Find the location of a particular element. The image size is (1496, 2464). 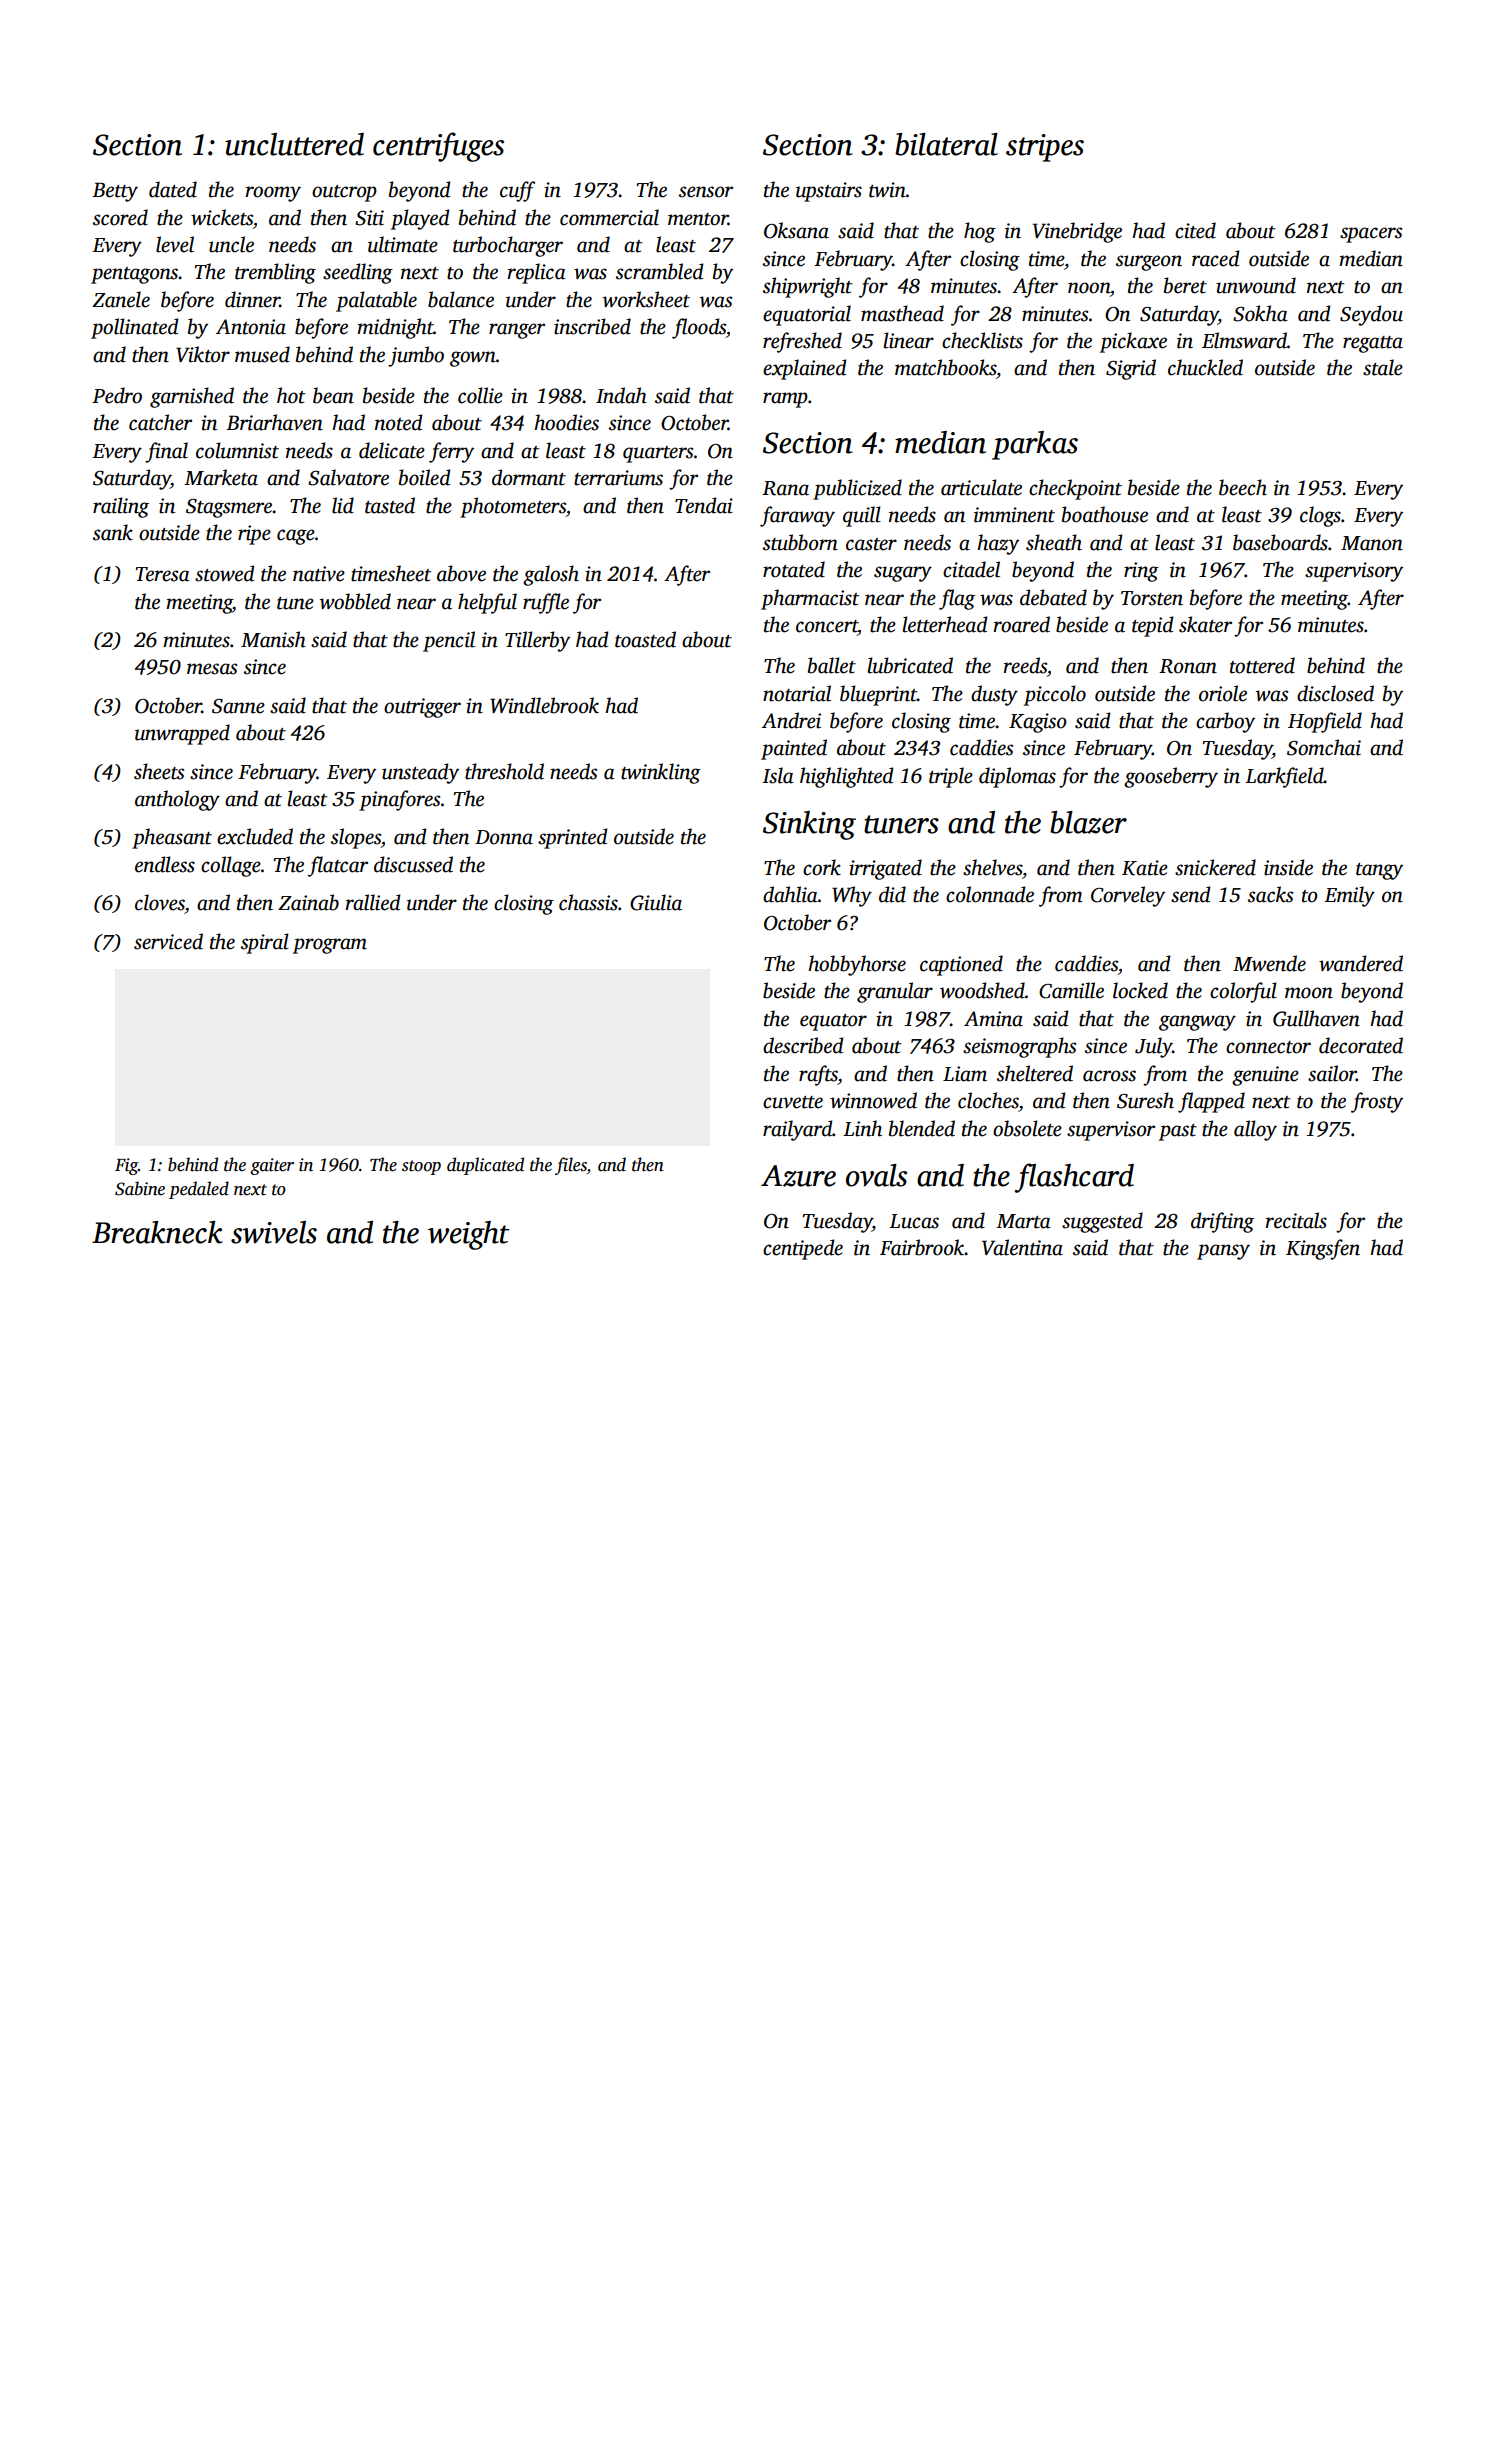

balance is located at coordinates (461, 299).
